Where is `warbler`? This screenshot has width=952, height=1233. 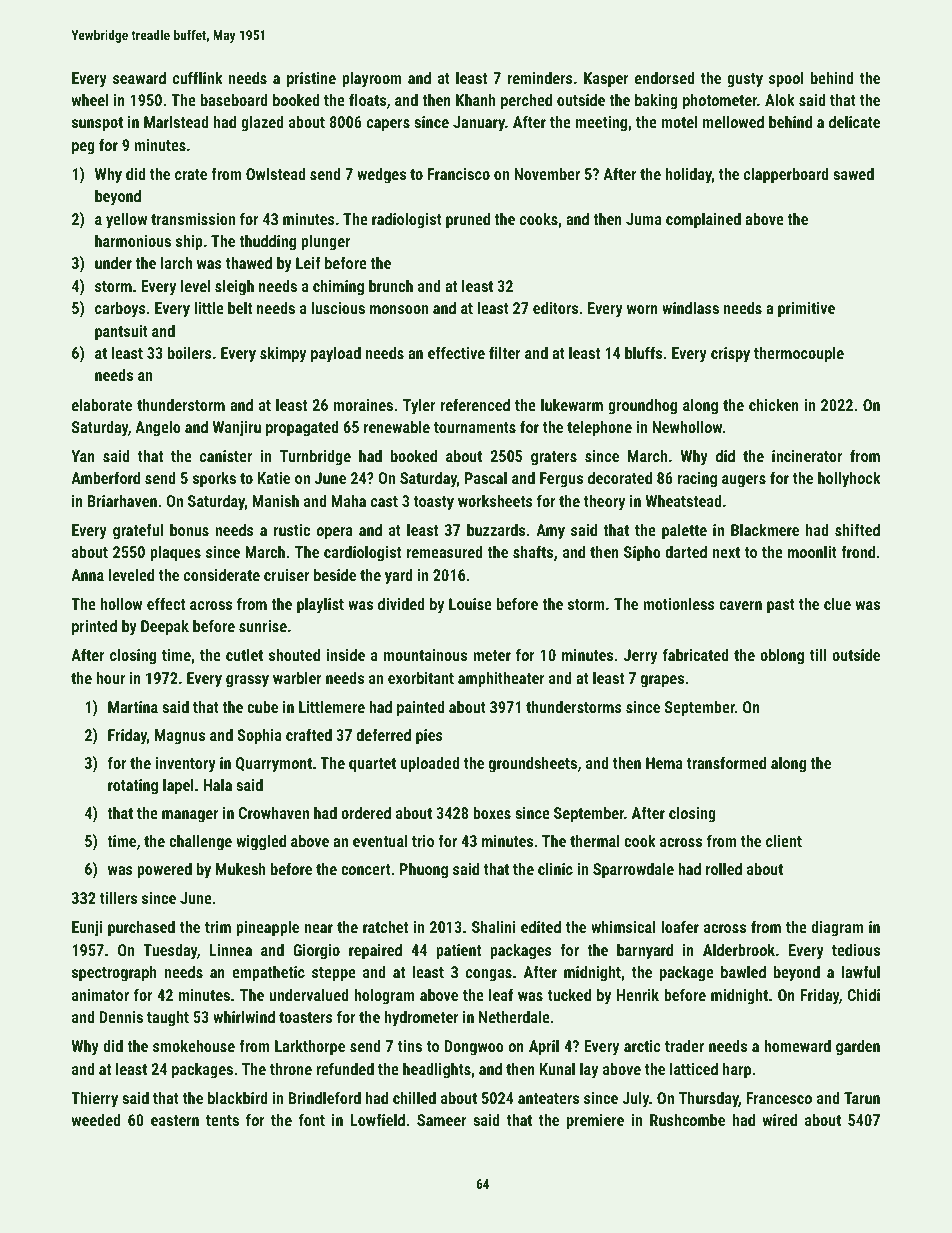
warbler is located at coordinates (297, 677).
